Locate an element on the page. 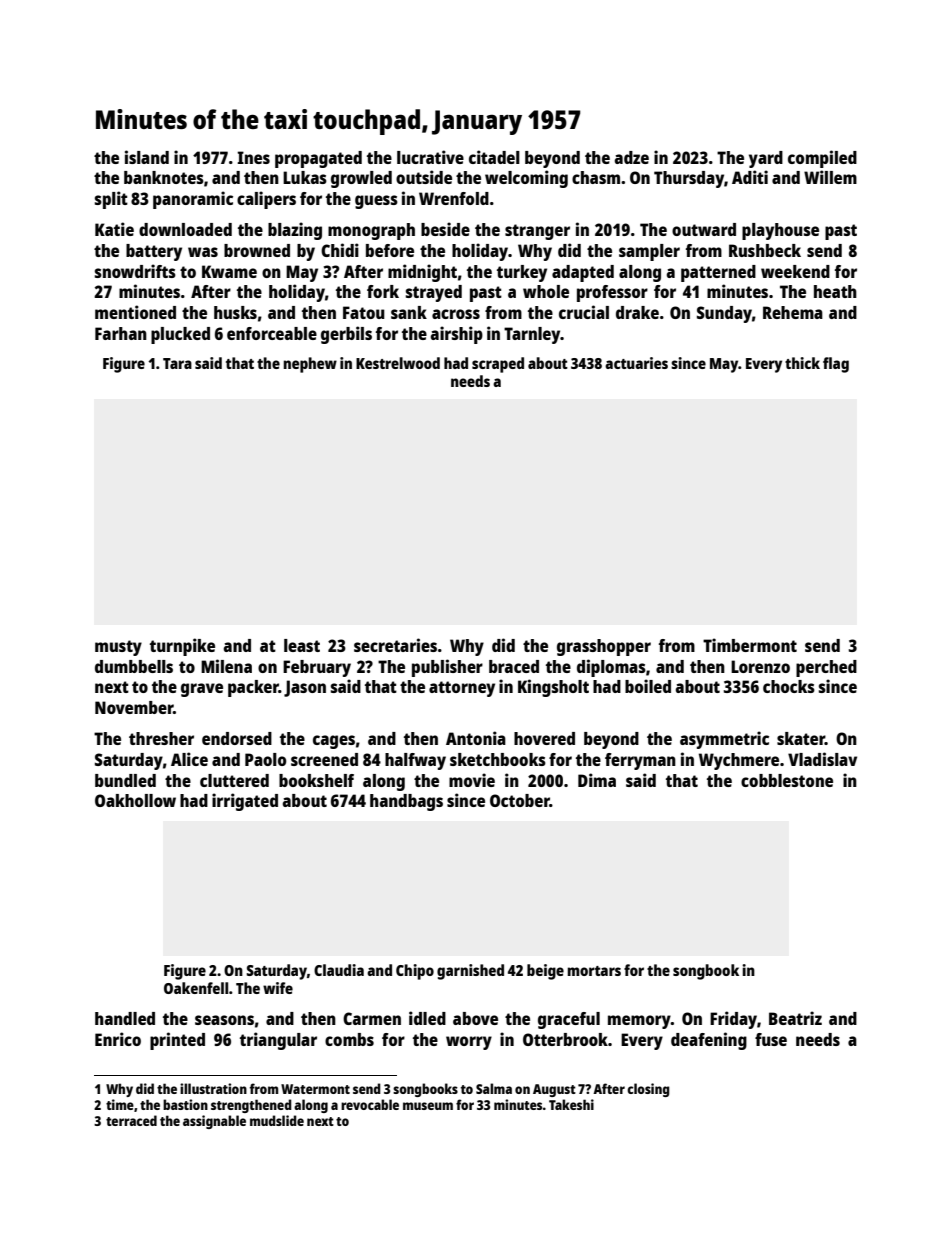  irrigated is located at coordinates (245, 802).
